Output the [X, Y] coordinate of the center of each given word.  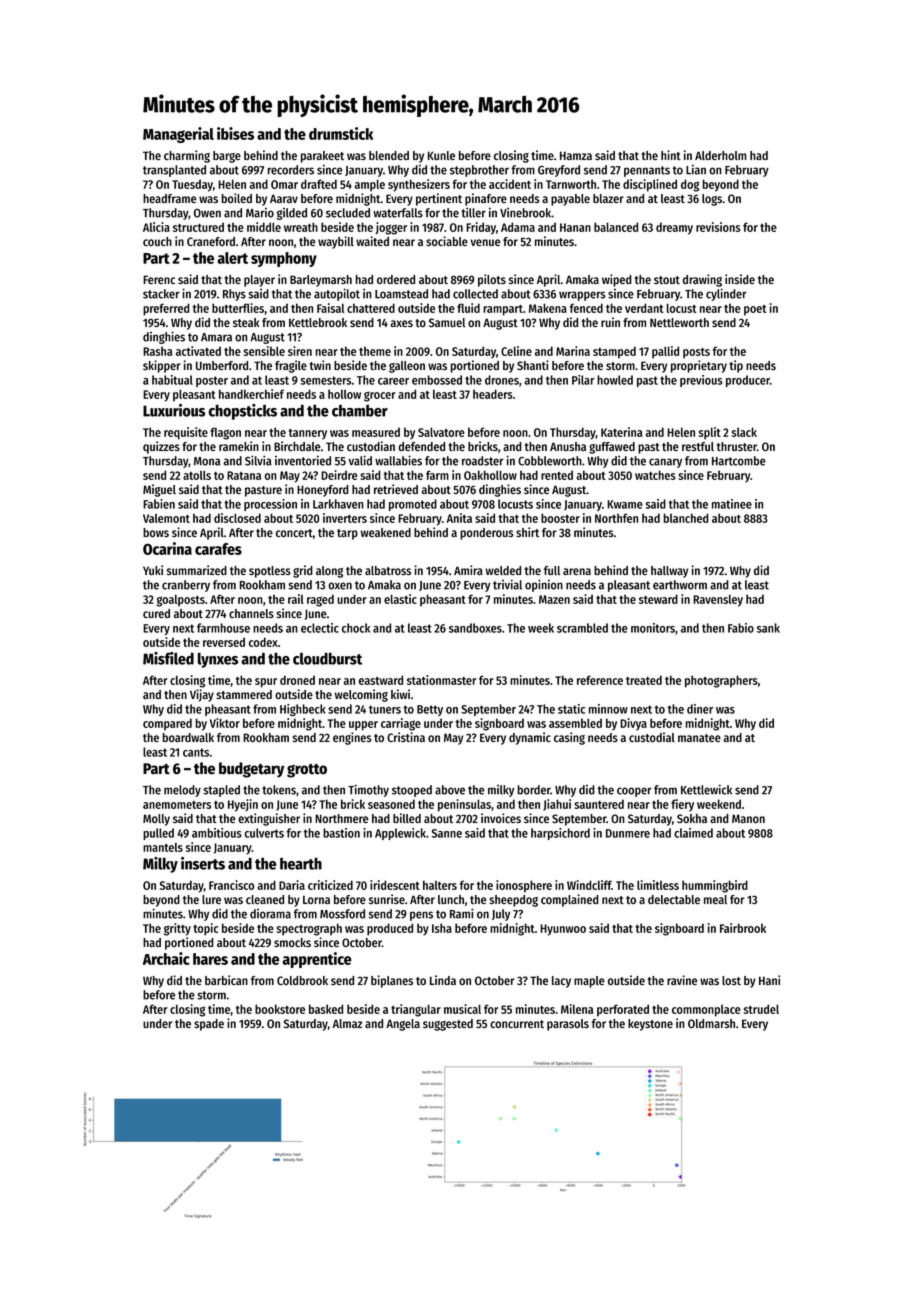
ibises [235, 133]
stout [667, 280]
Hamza [576, 155]
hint [671, 155]
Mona [207, 461]
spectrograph [309, 929]
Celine [516, 351]
